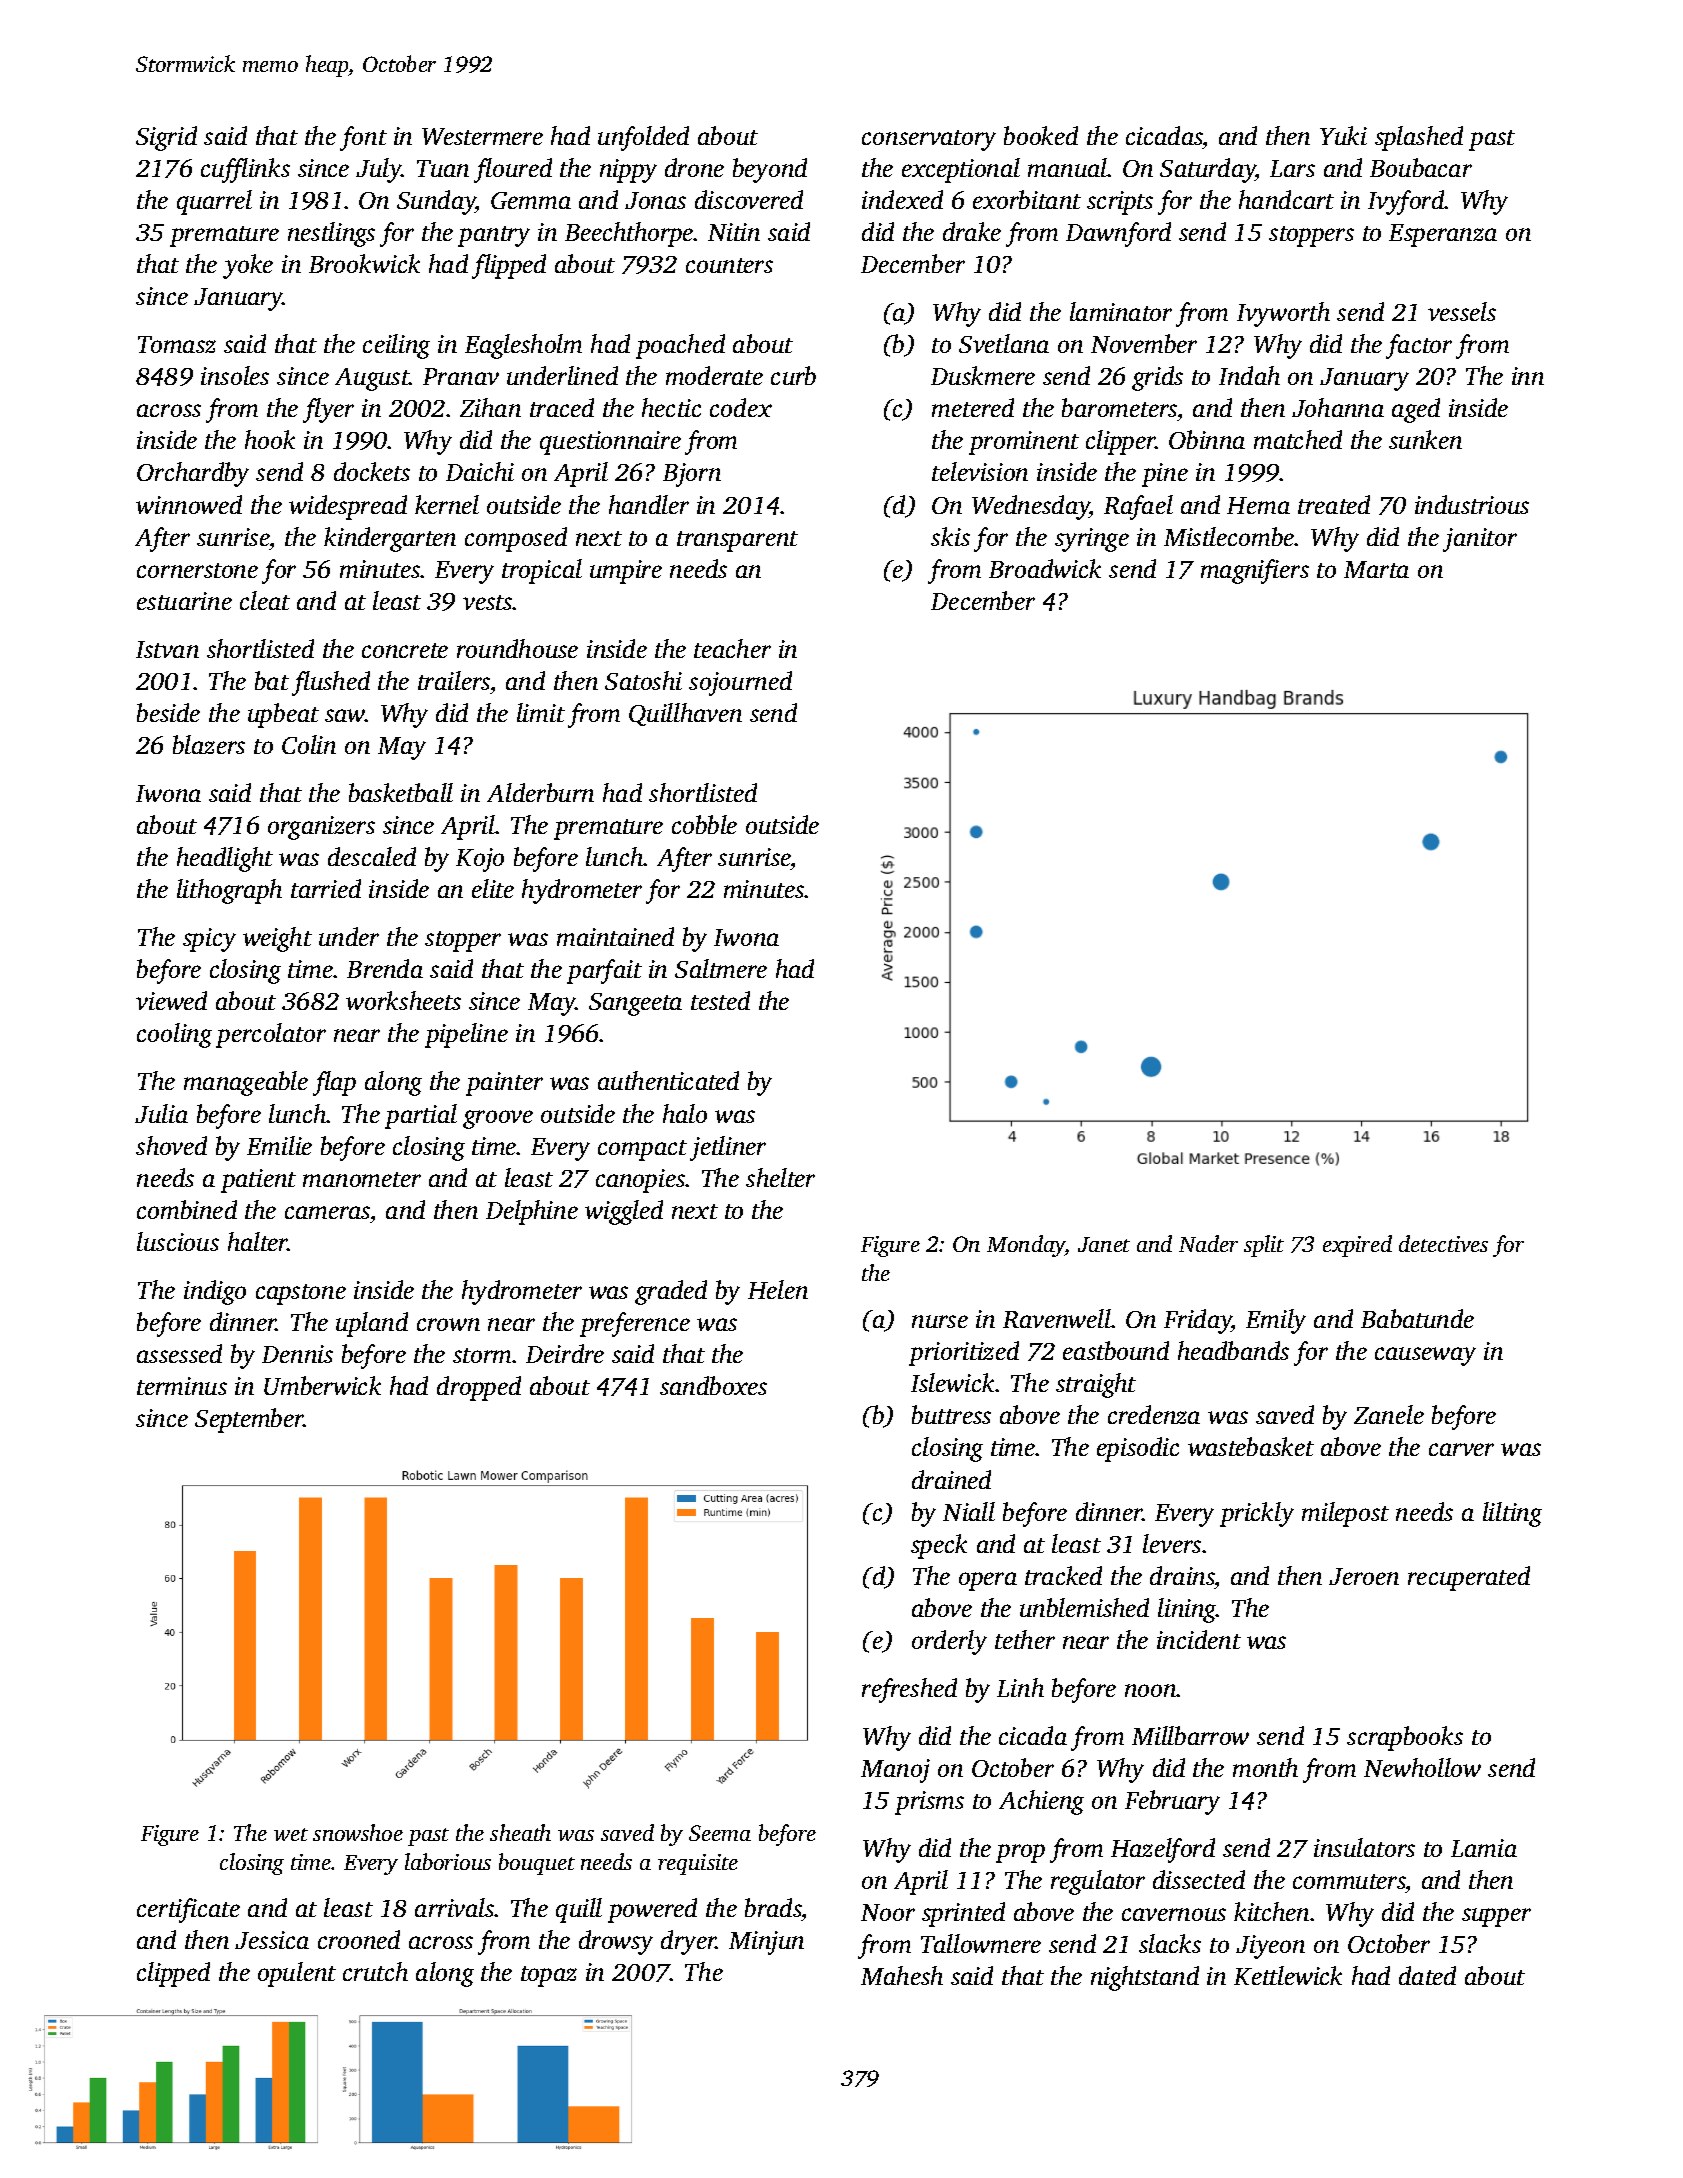  Describe the element at coordinates (952, 1382) in the screenshot. I see `Islewick` at that location.
